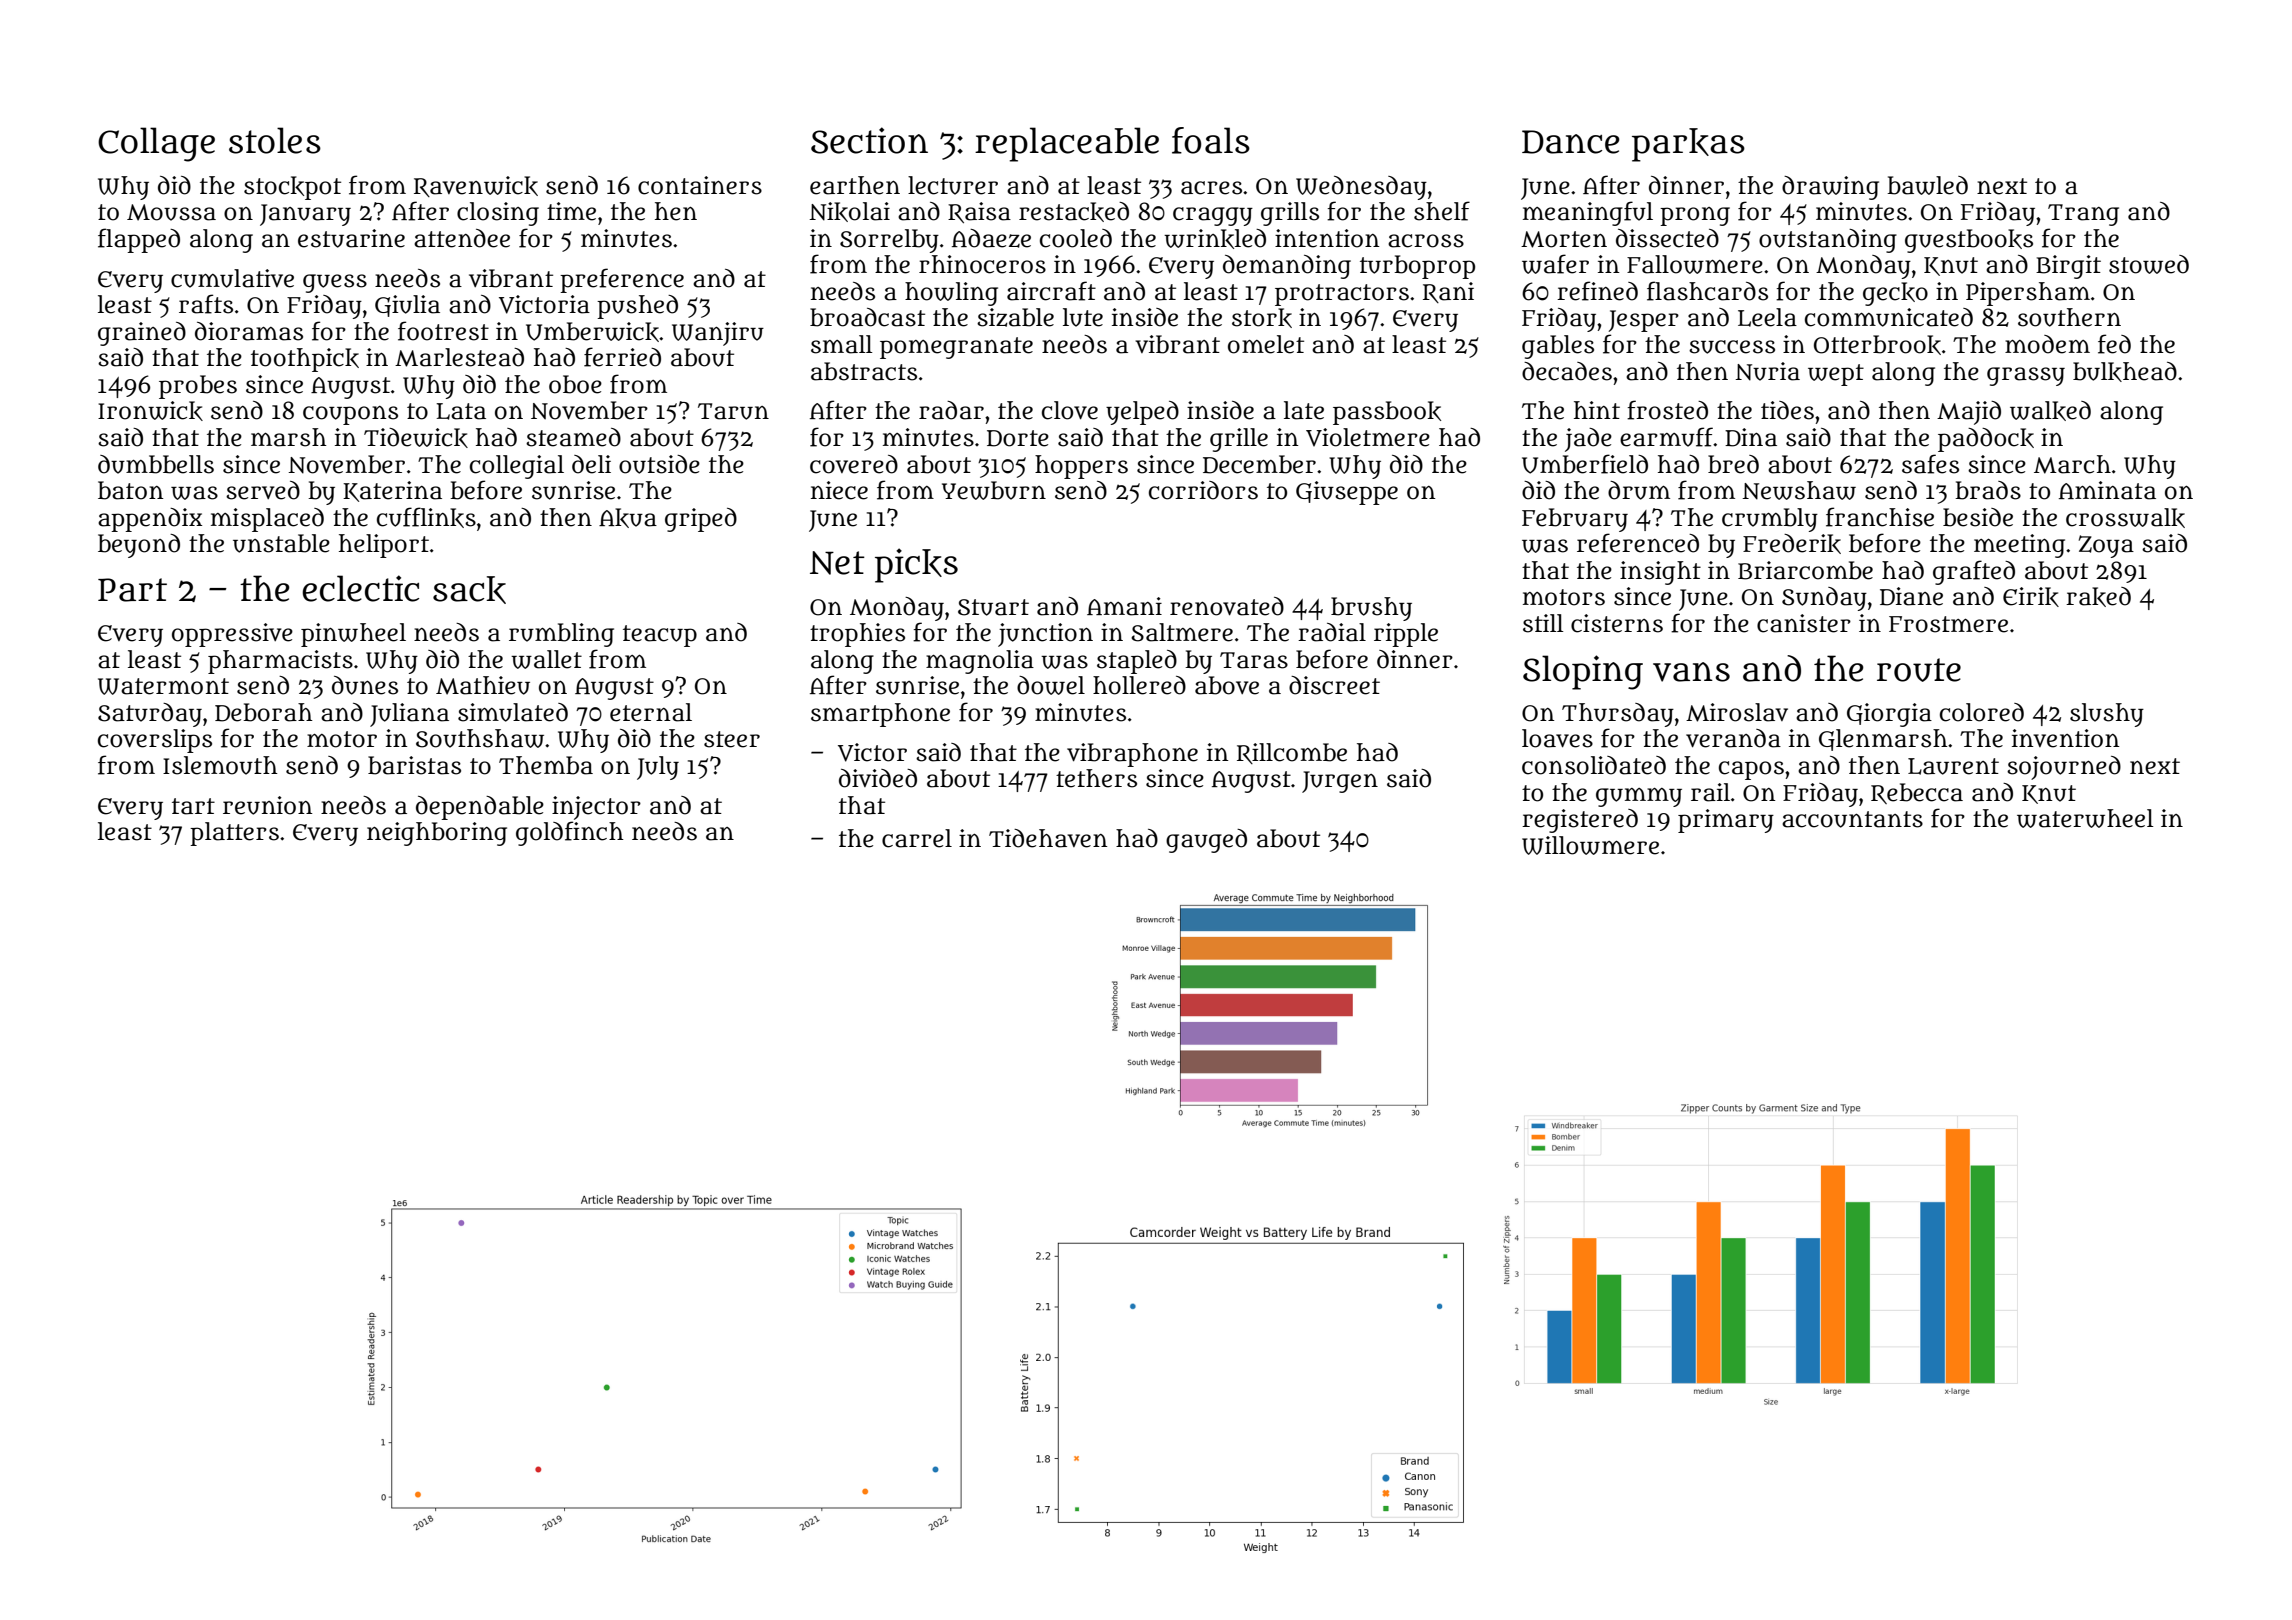 Image resolution: width=2292 pixels, height=1620 pixels. What do you see at coordinates (139, 546) in the page?
I see `beyond` at bounding box center [139, 546].
